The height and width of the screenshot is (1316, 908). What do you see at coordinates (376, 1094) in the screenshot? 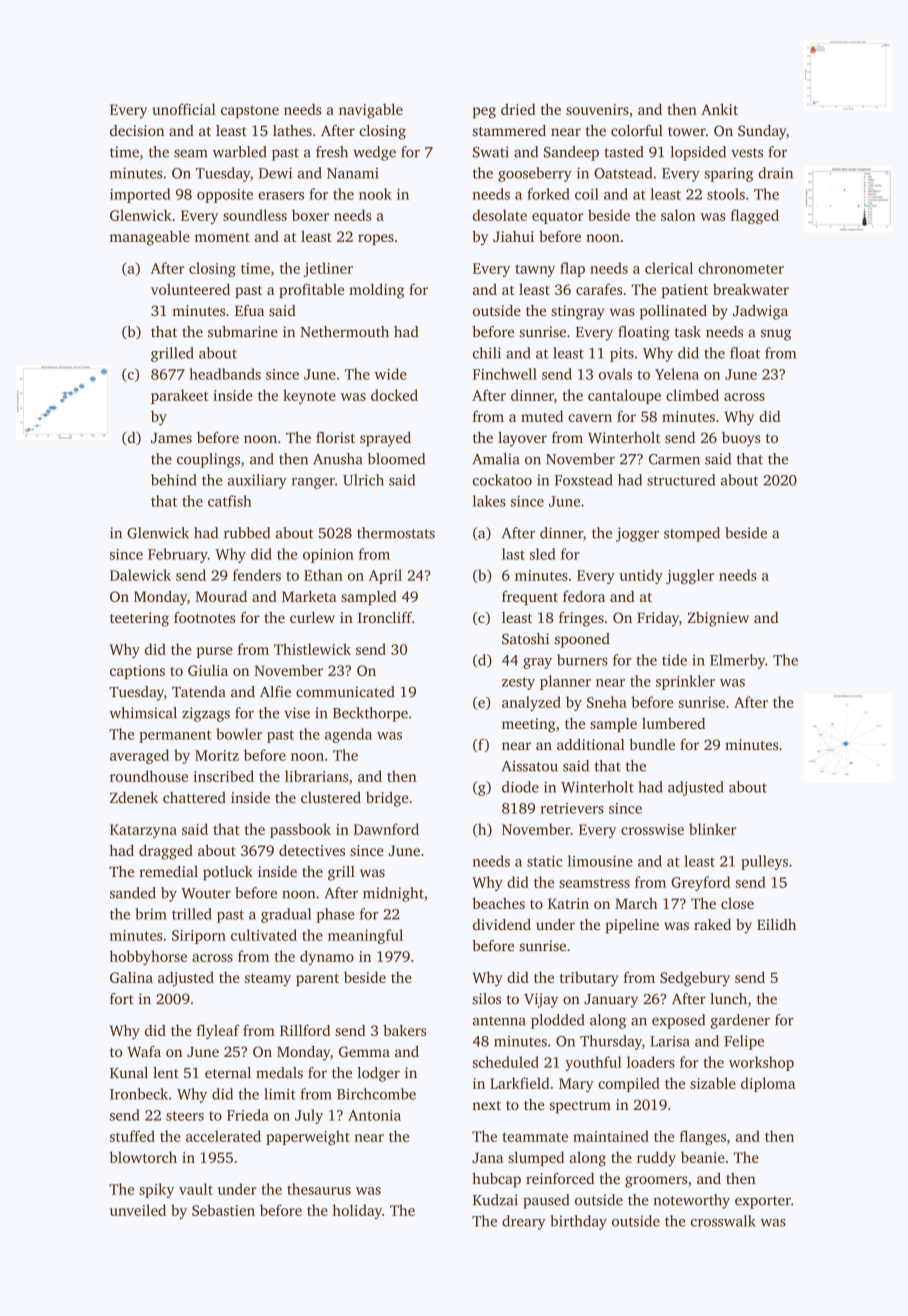
I see `Birchcombe` at bounding box center [376, 1094].
